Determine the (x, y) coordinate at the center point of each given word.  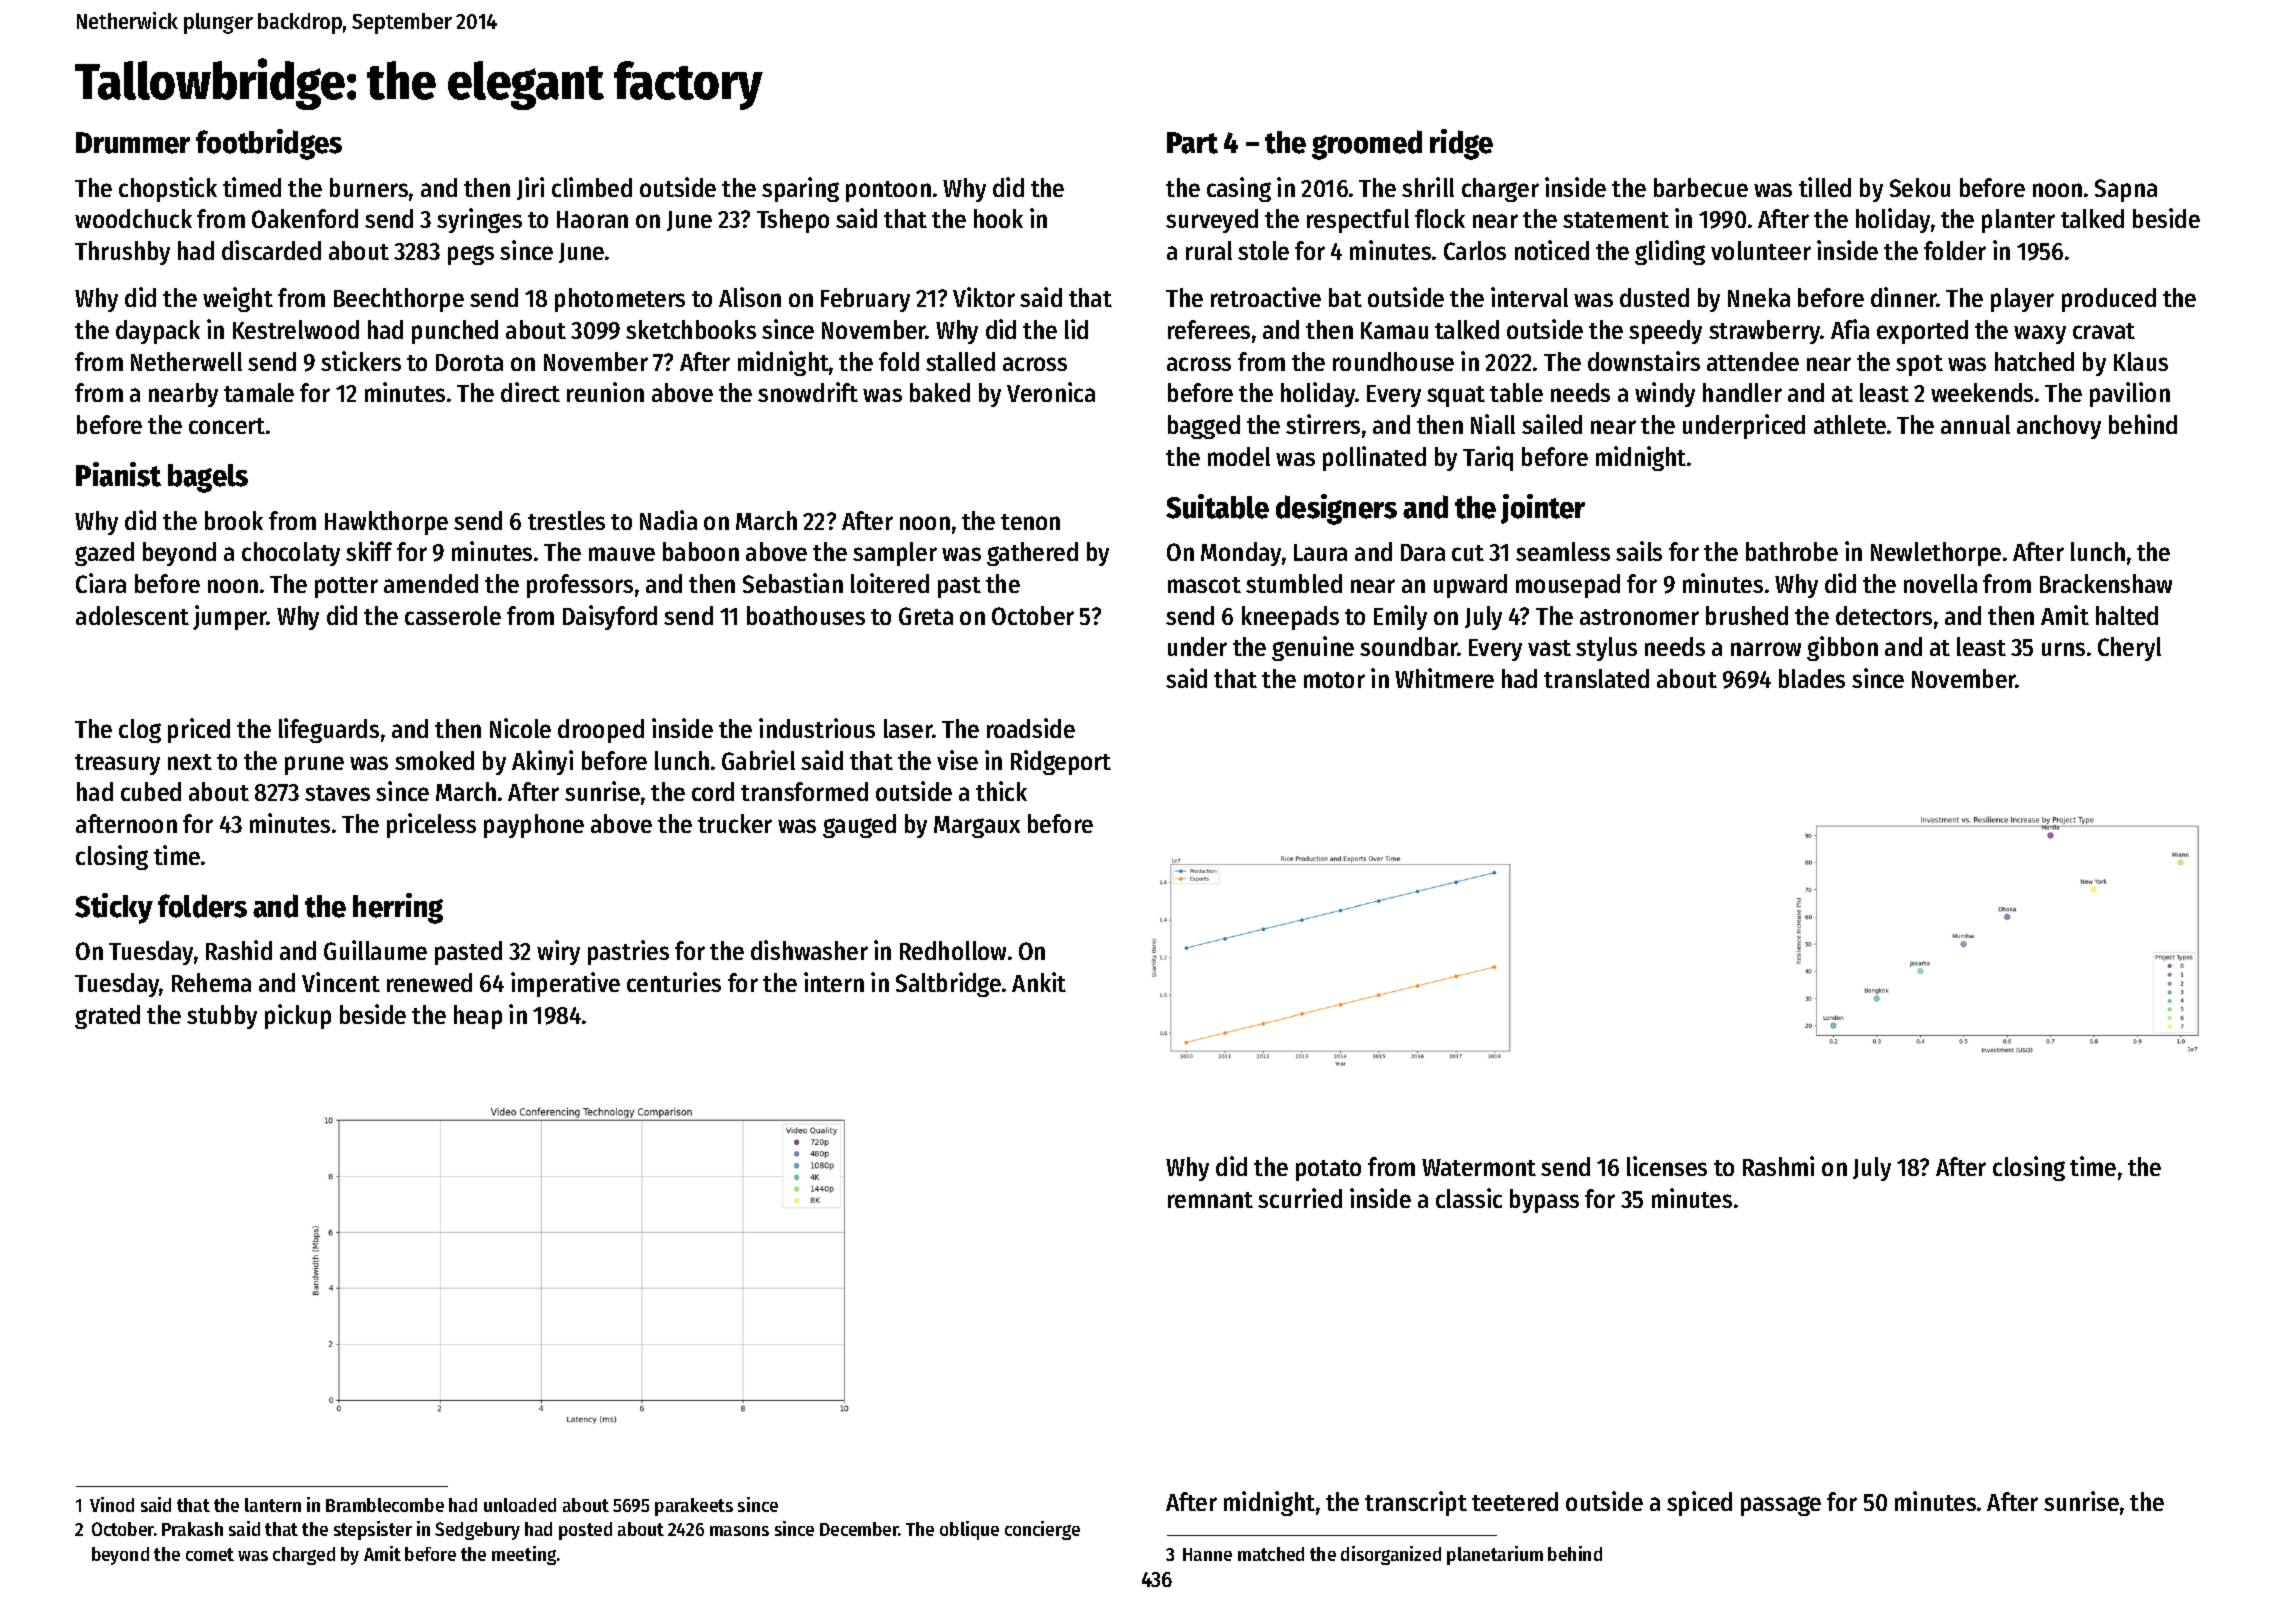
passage (1781, 1506)
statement (1616, 220)
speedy (1665, 332)
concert (227, 426)
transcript (1416, 1503)
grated (107, 1017)
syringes (479, 220)
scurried (1300, 1198)
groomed (1367, 145)
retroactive (1266, 297)
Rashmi (1778, 1166)
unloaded (520, 1505)
